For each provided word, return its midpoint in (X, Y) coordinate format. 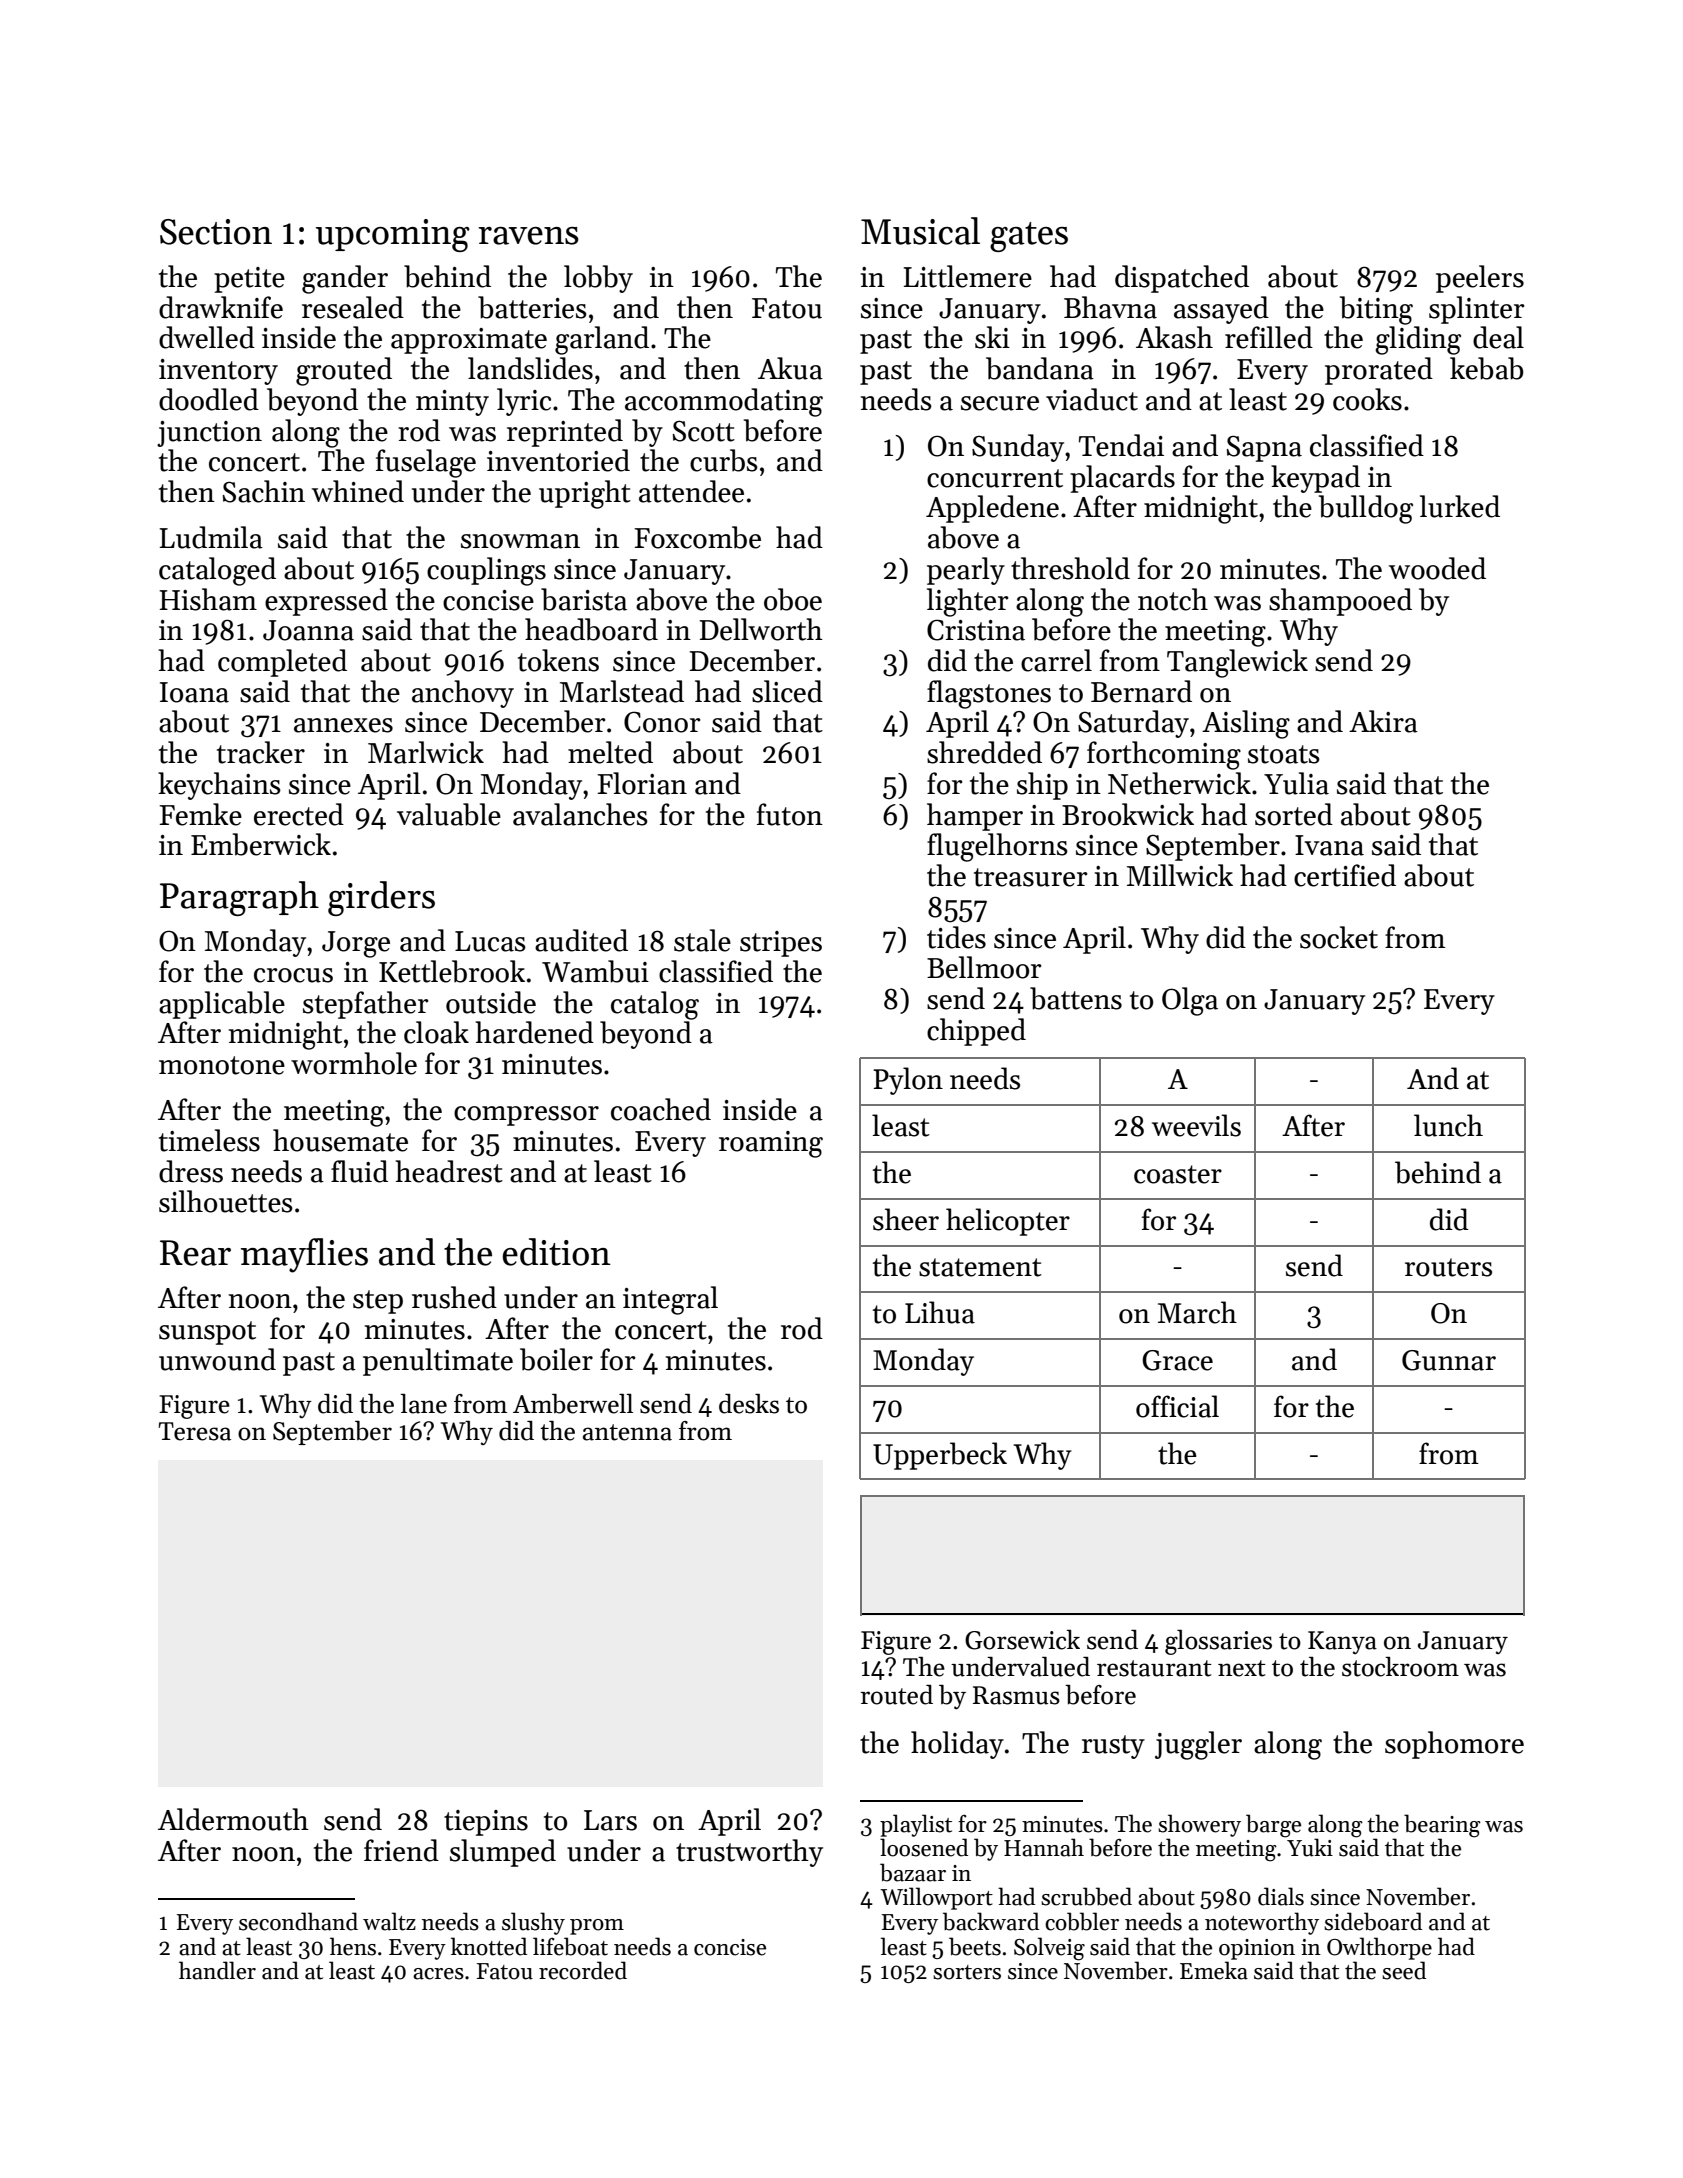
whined (358, 491)
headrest (449, 1171)
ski (992, 337)
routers (1448, 1267)
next (1242, 1668)
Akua (790, 368)
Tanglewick (1237, 663)
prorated (1379, 371)
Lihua (940, 1312)
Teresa (195, 1431)
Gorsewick (1022, 1640)
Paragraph (239, 898)
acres (438, 1974)
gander (345, 279)
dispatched (1182, 279)
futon (790, 814)
